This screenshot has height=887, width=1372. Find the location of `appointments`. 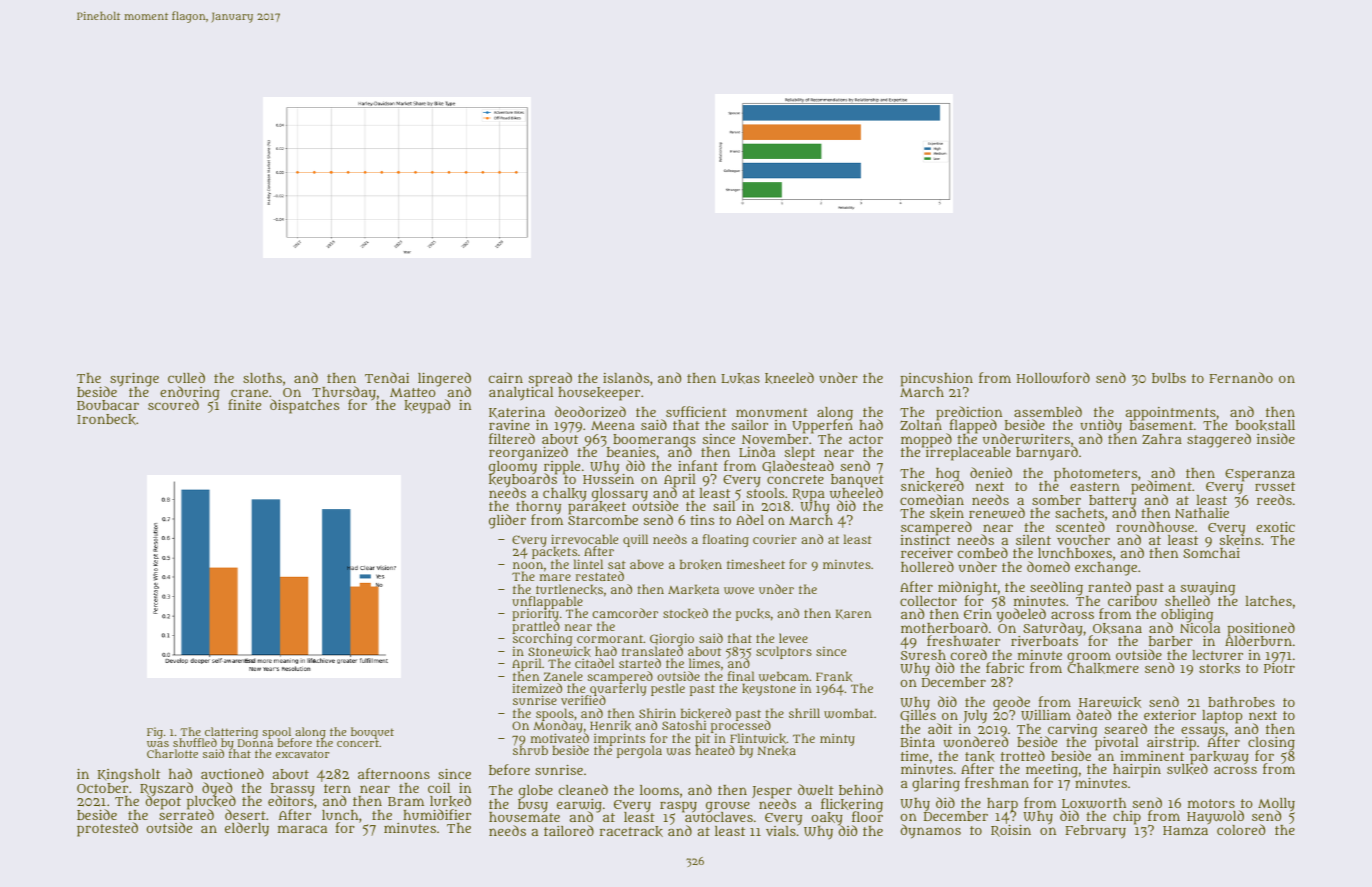

appointments is located at coordinates (1171, 414).
